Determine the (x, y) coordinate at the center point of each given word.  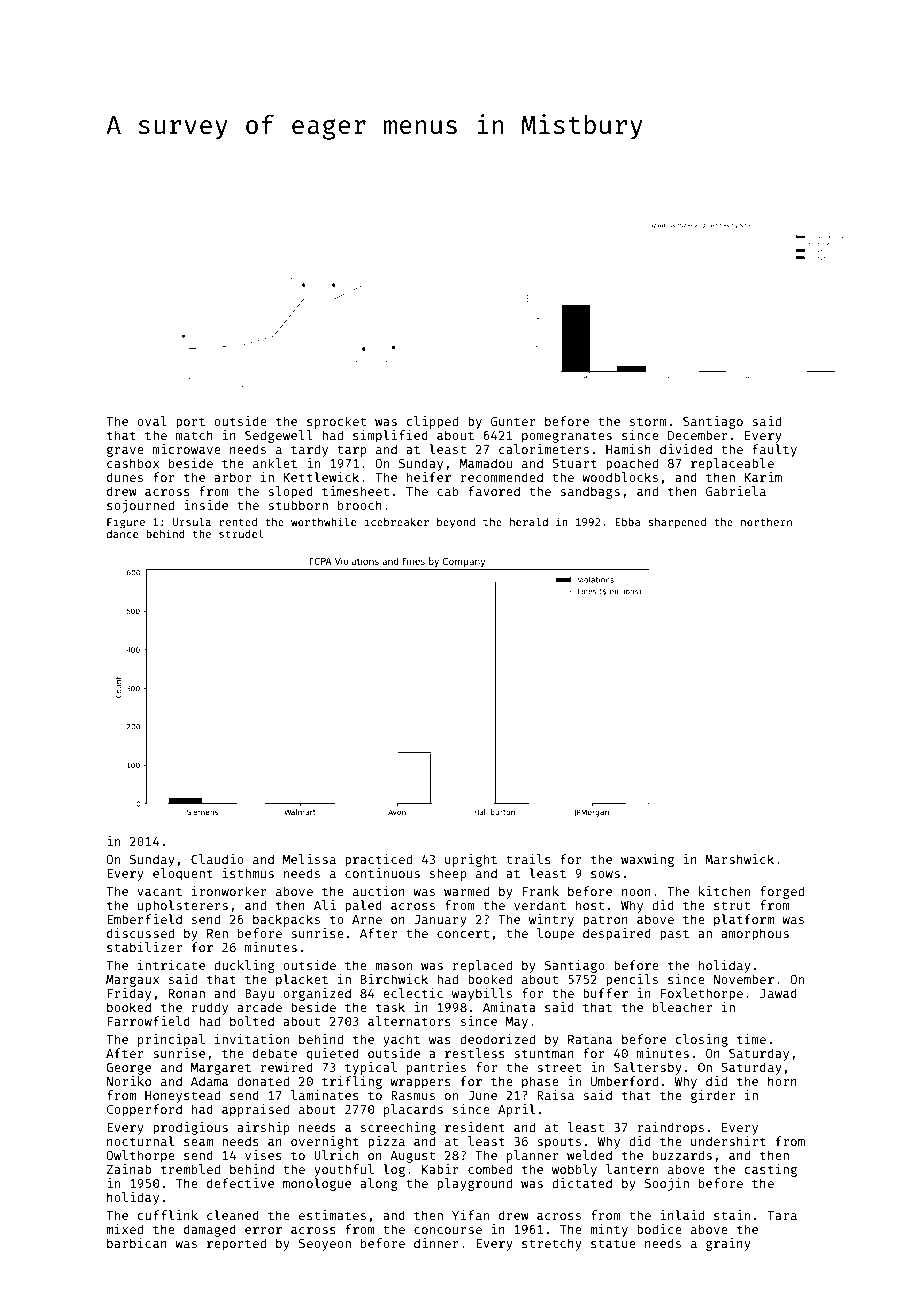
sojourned (140, 506)
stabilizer (144, 947)
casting (771, 1170)
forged (782, 892)
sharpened (677, 523)
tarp (352, 451)
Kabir (440, 1169)
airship (263, 1128)
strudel (241, 533)
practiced (378, 860)
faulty (774, 450)
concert (463, 933)
